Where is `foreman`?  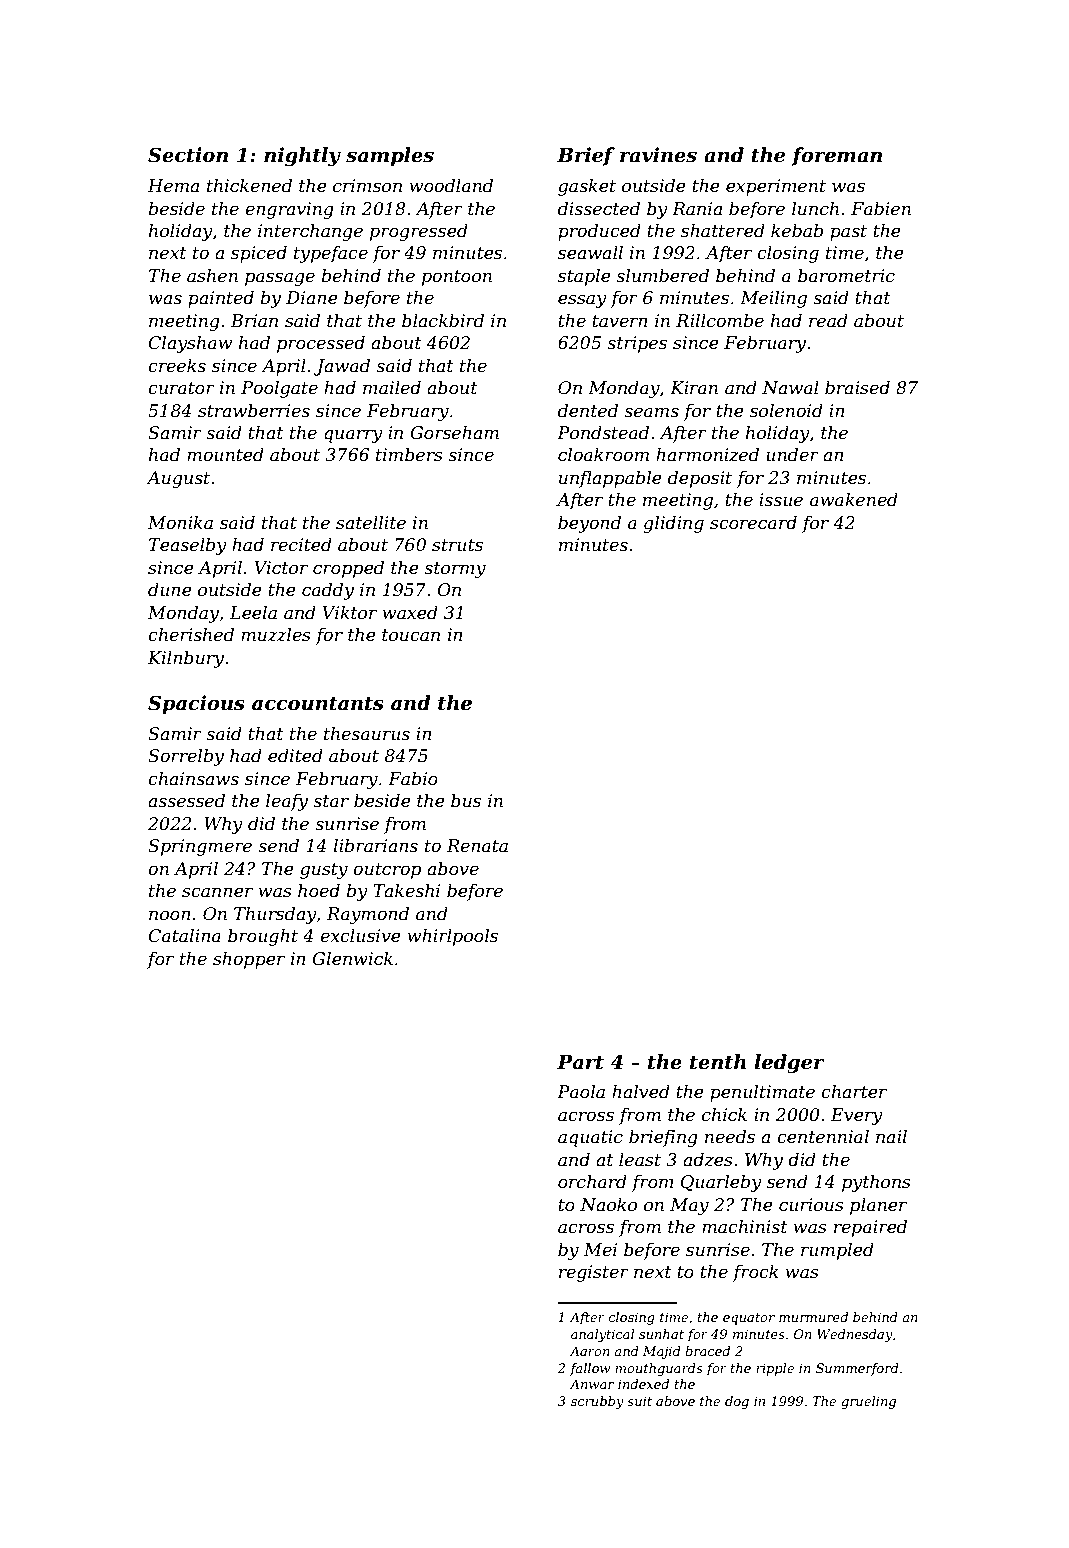
foreman is located at coordinates (836, 156).
